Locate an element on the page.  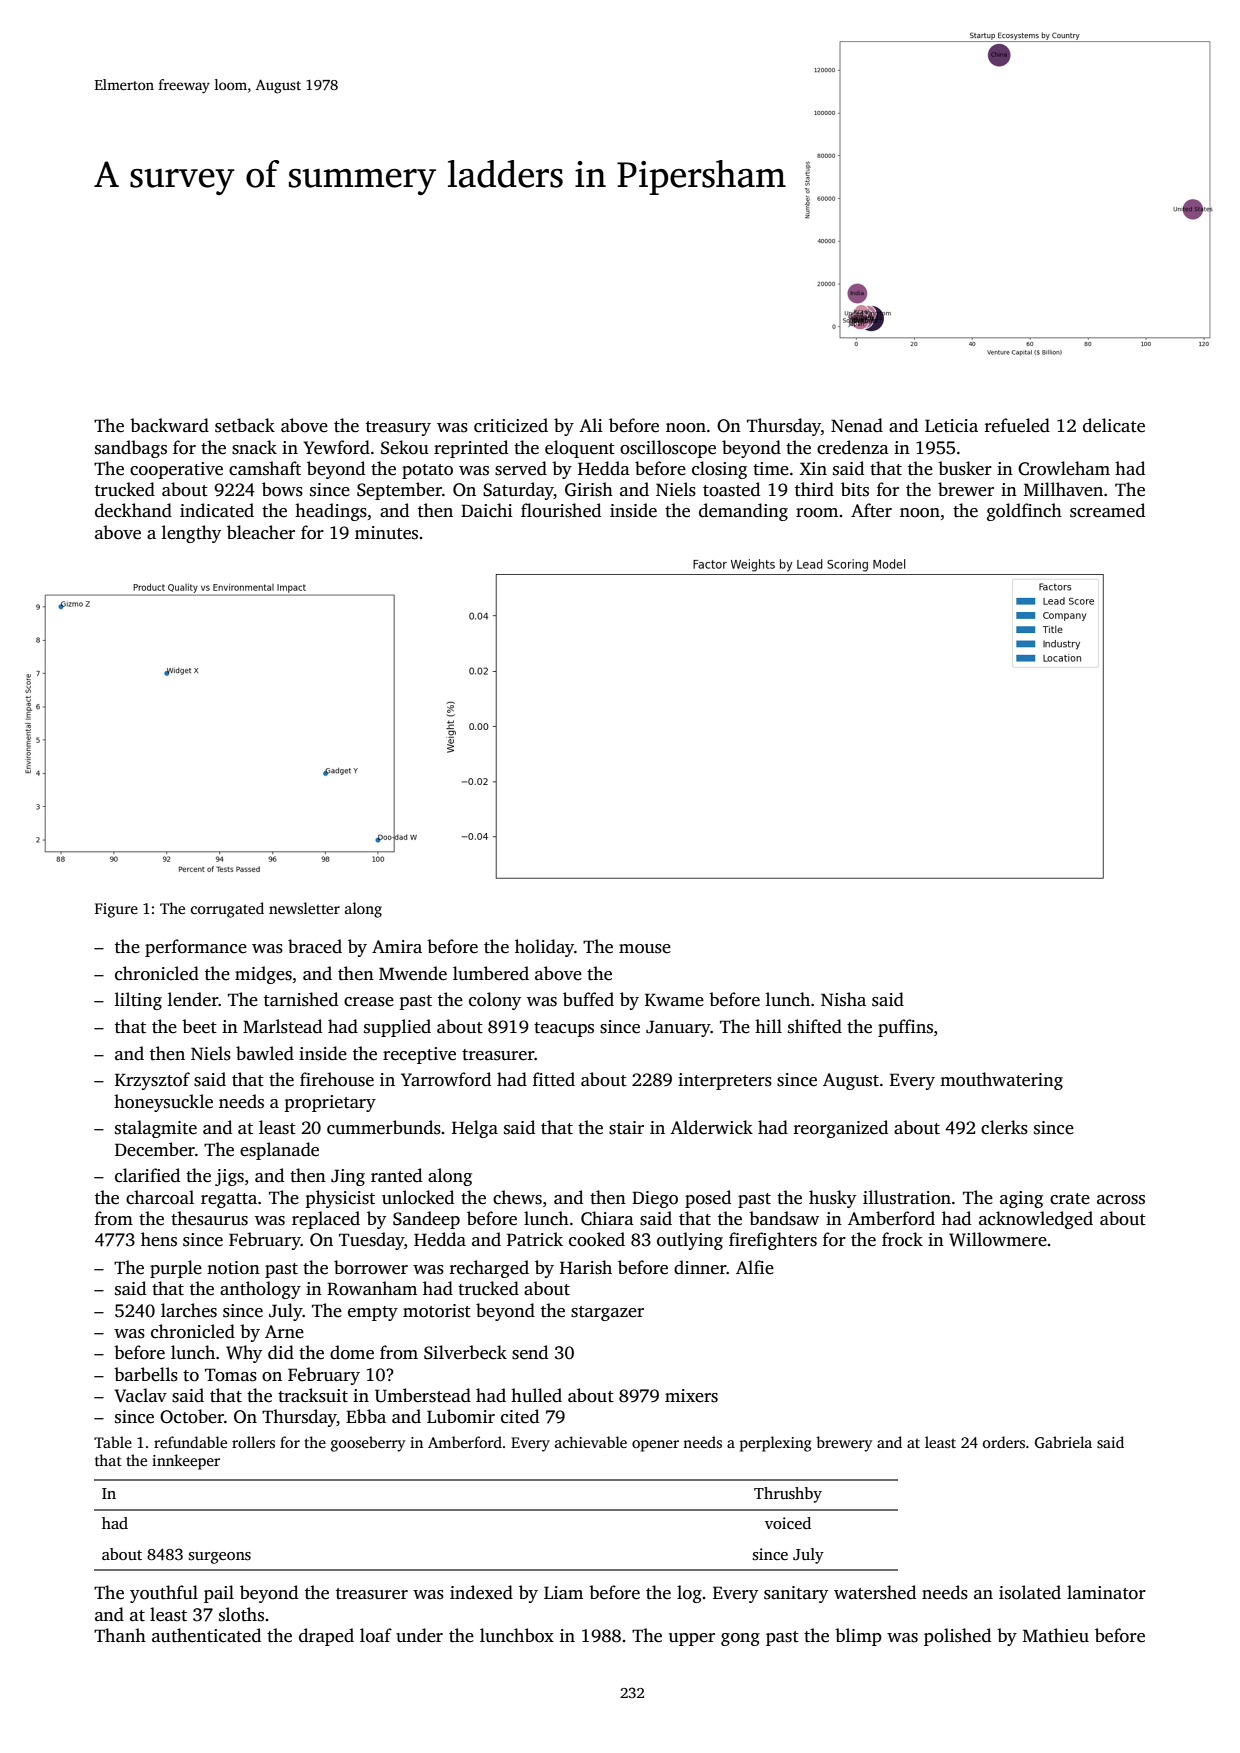
frock is located at coordinates (902, 1239).
